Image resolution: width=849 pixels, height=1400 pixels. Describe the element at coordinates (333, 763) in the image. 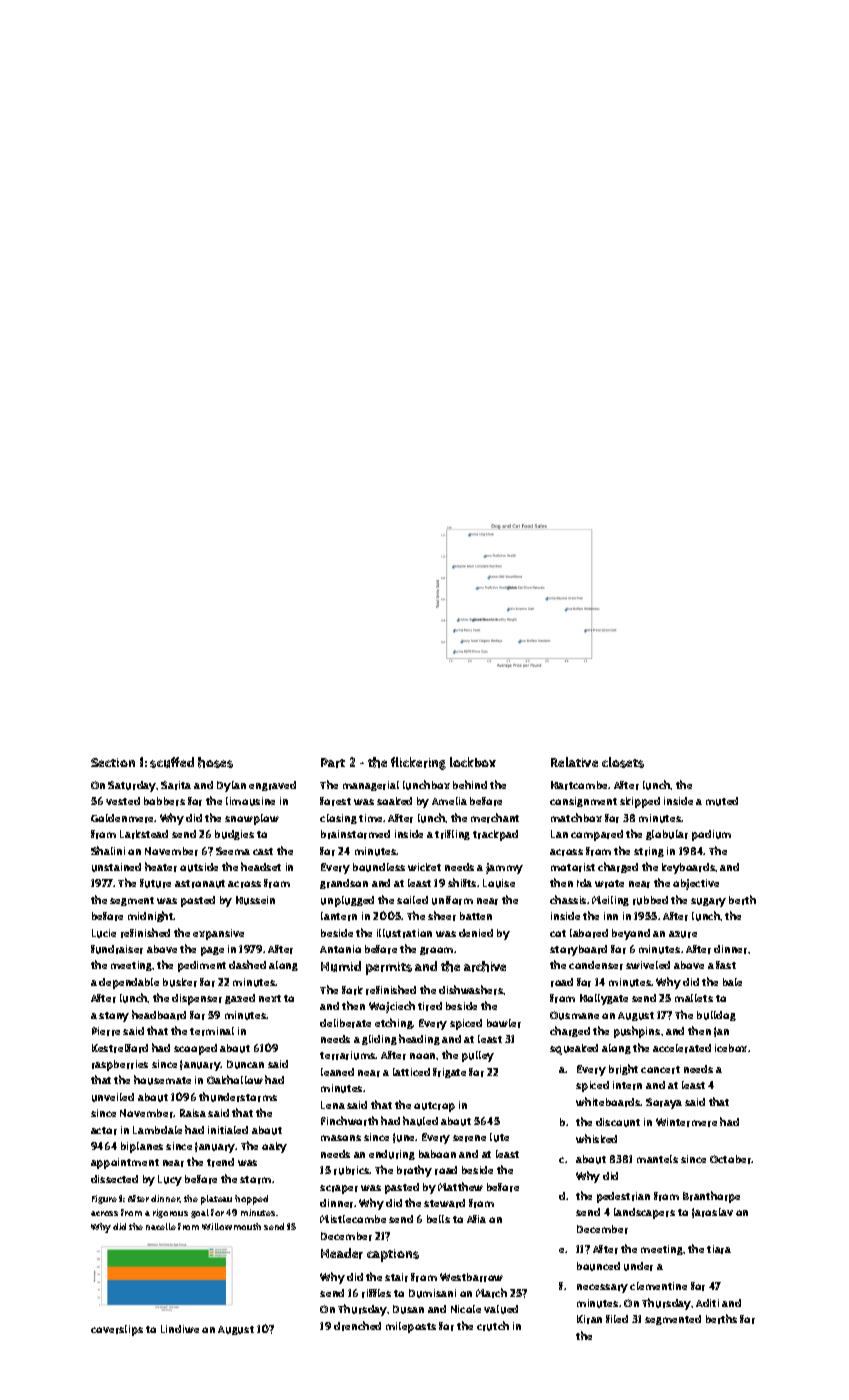

I see `Part` at that location.
